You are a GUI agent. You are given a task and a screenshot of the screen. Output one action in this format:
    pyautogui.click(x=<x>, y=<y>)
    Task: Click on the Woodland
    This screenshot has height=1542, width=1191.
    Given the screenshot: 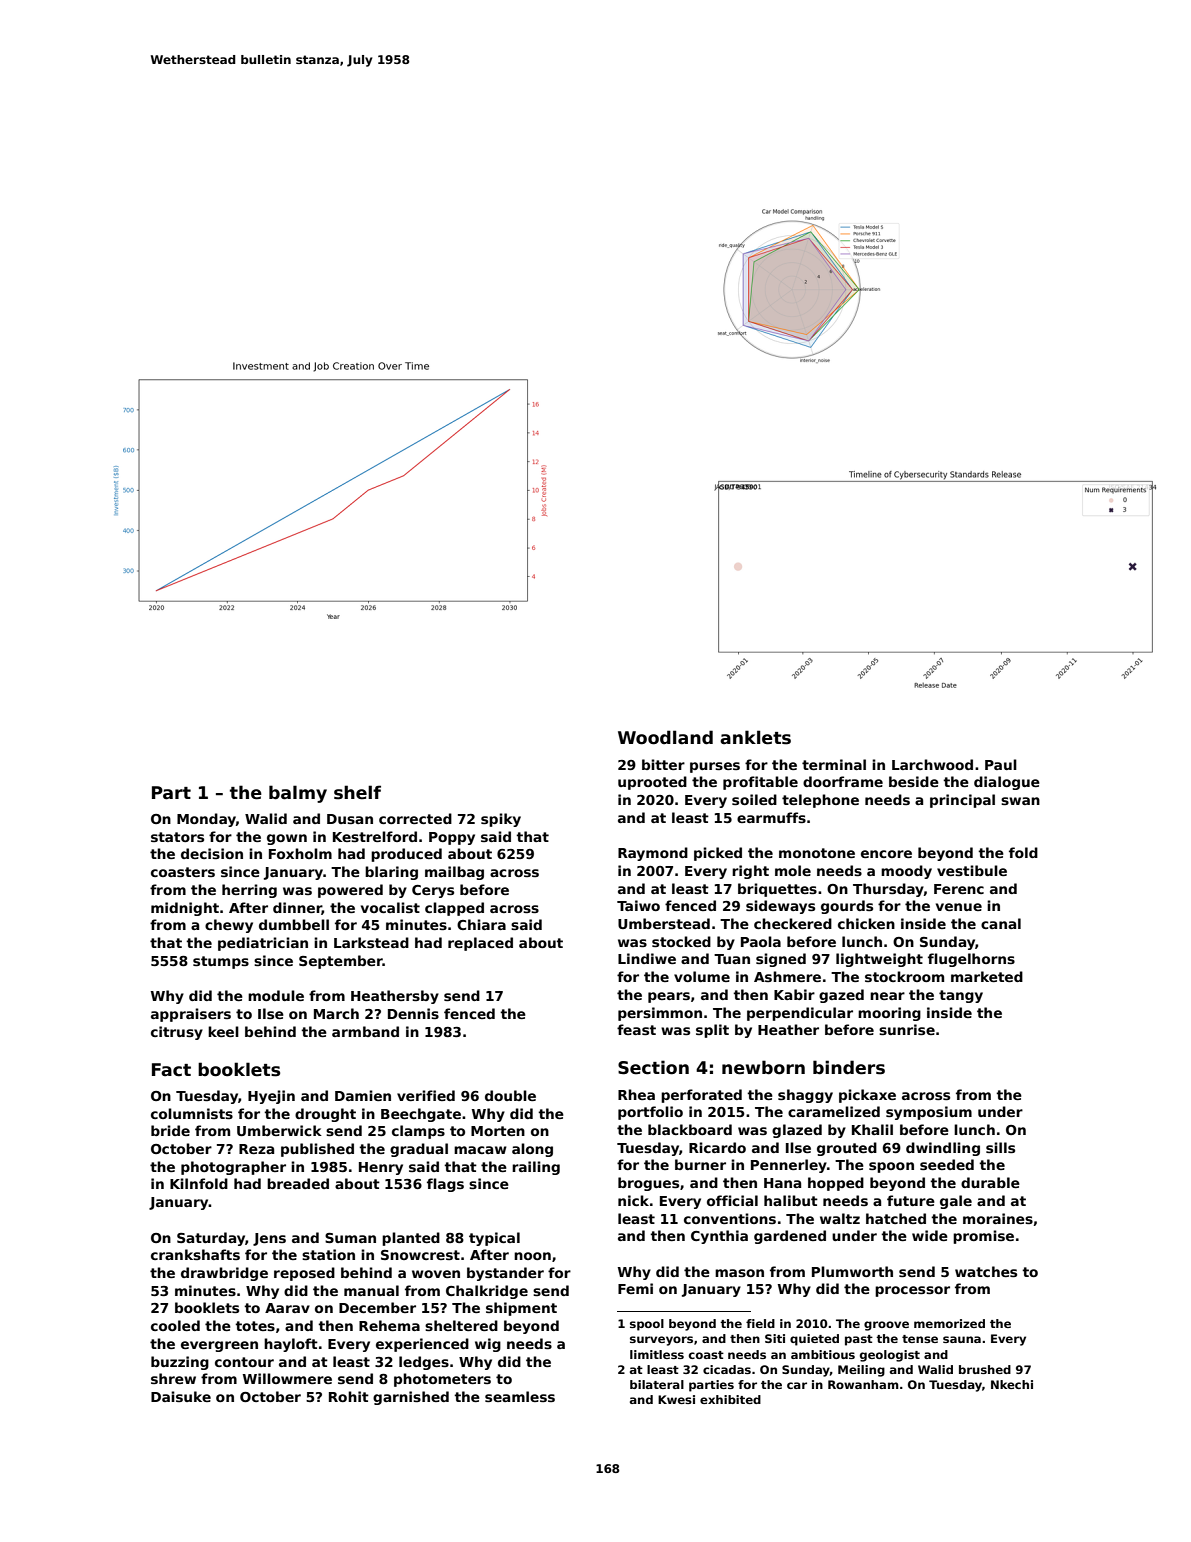 What is the action you would take?
    pyautogui.click(x=665, y=737)
